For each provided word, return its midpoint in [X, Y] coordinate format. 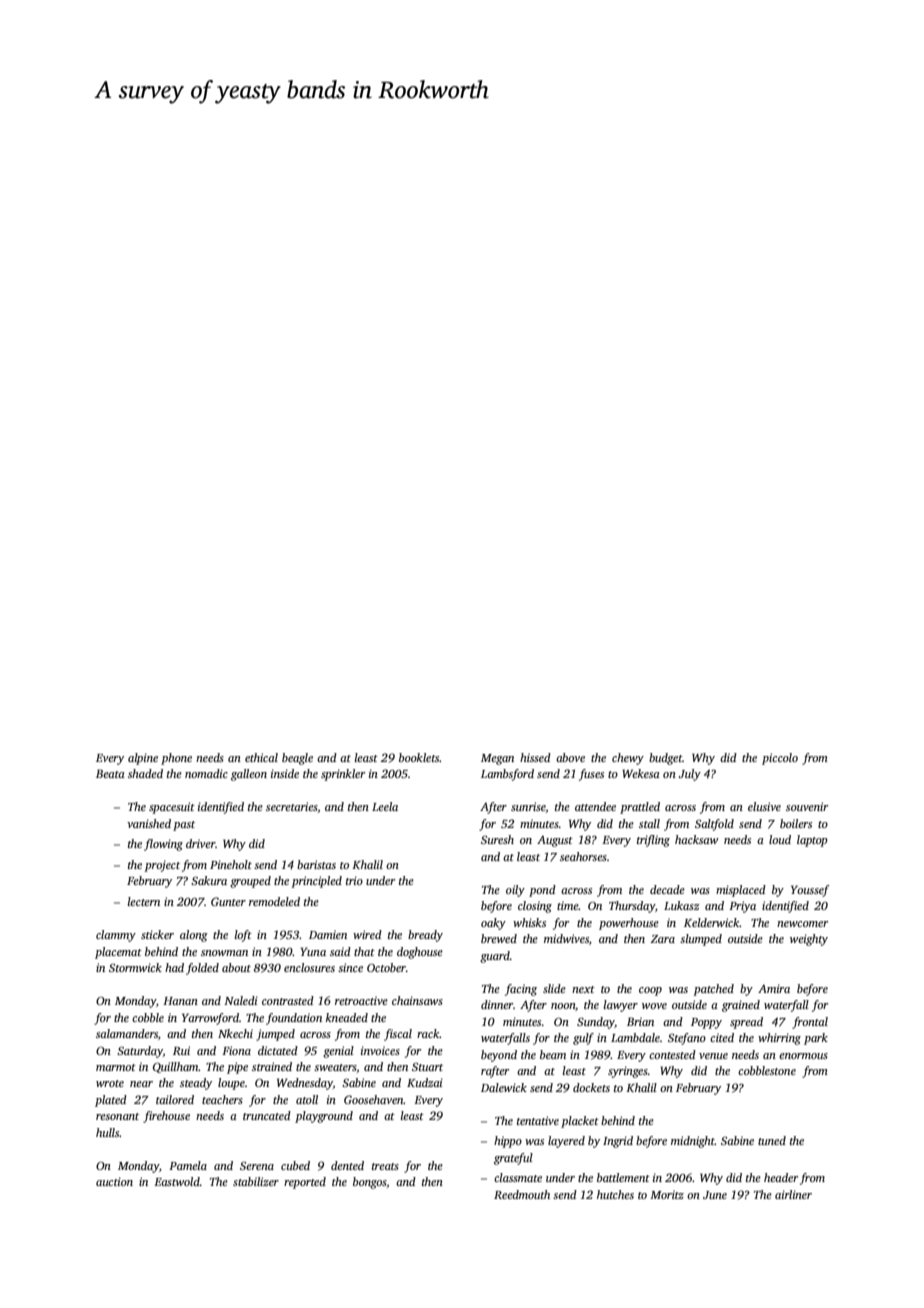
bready [425, 936]
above [570, 757]
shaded [145, 773]
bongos [370, 1183]
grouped [250, 882]
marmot [116, 1067]
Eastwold [177, 1181]
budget [665, 759]
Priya [742, 907]
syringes [628, 1072]
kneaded [347, 1017]
